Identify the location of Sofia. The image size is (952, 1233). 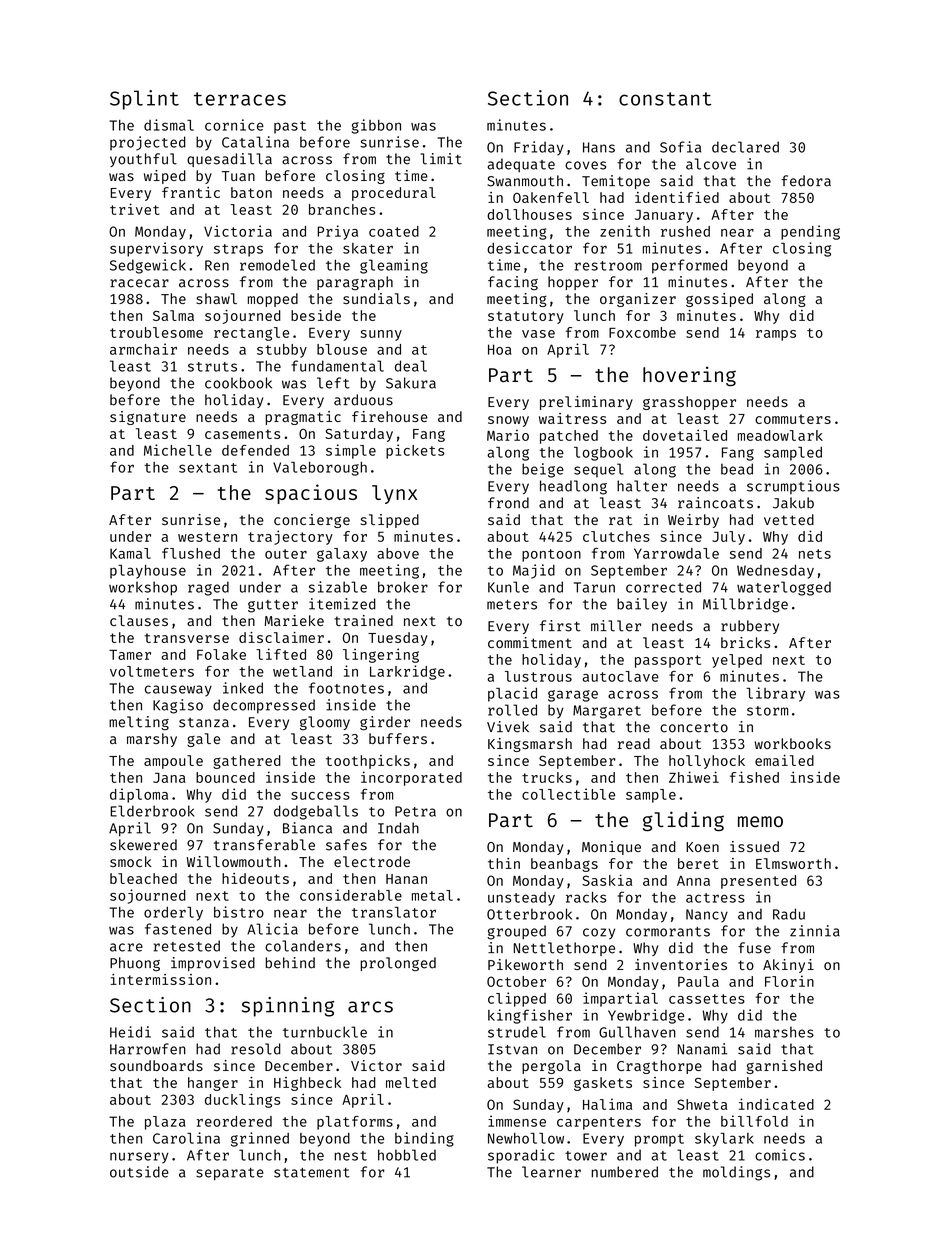
(680, 147).
